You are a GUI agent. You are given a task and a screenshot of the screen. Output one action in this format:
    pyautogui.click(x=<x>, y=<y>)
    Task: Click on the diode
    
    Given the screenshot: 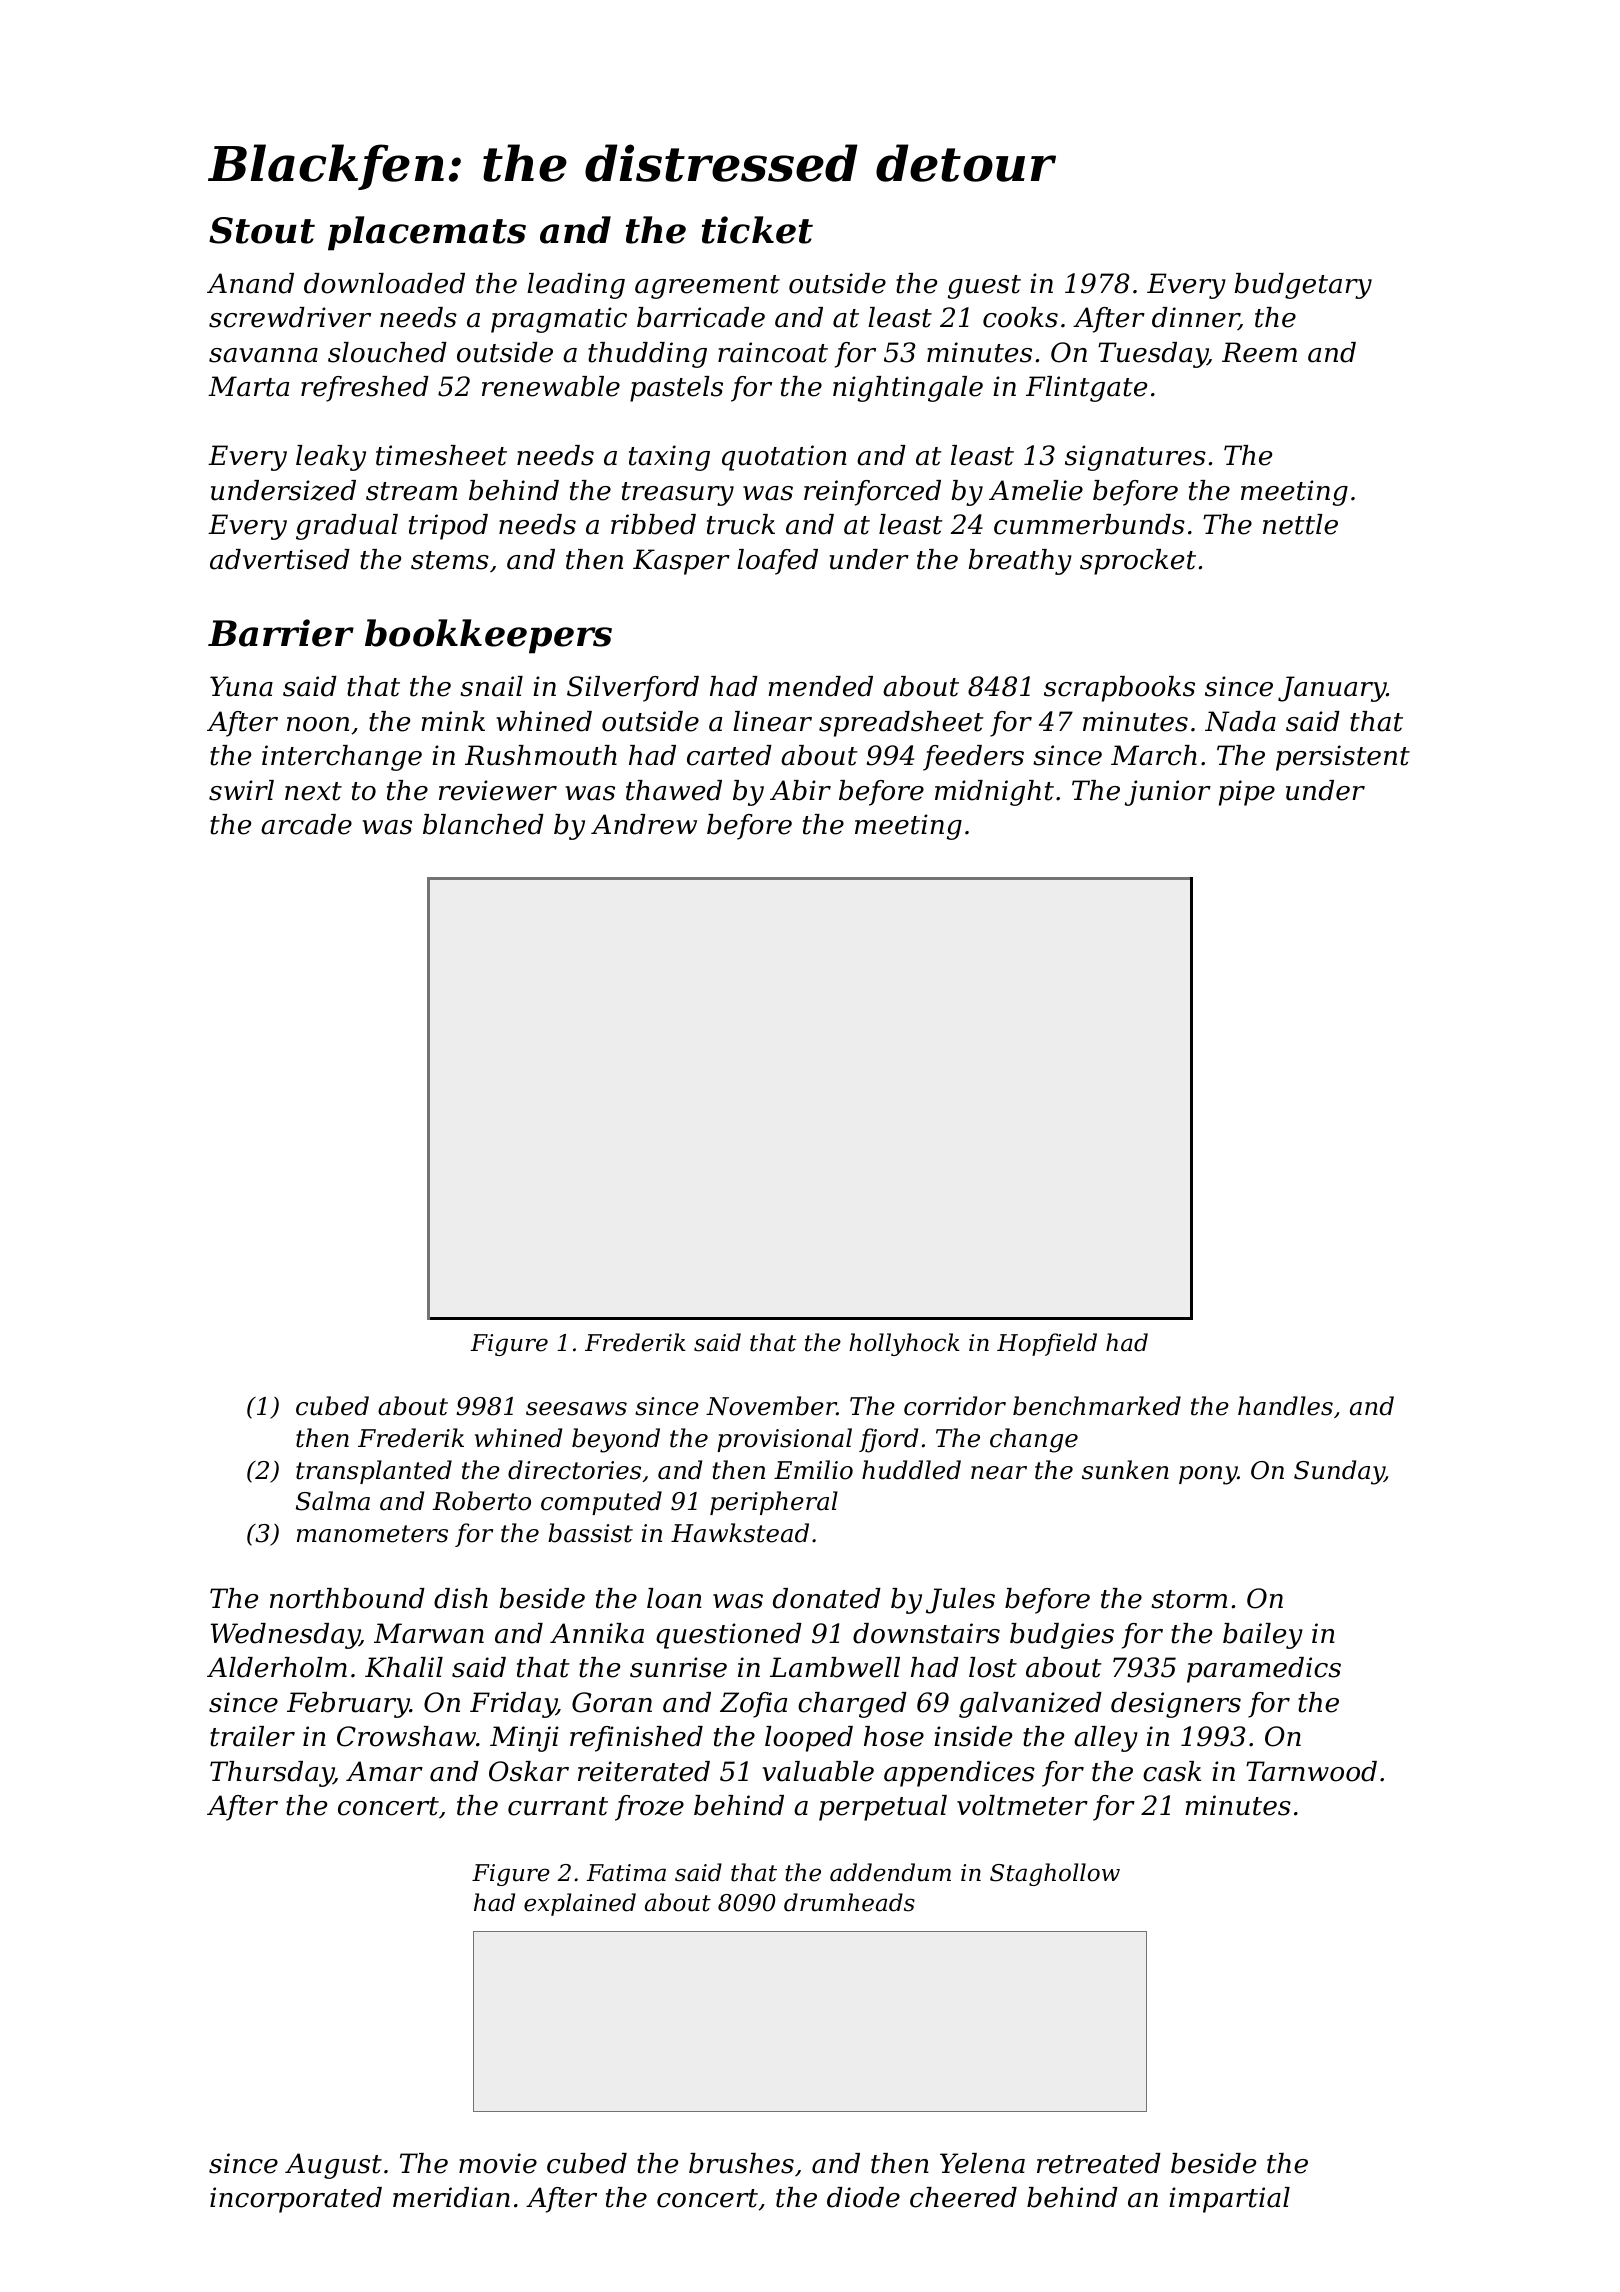 What is the action you would take?
    pyautogui.click(x=863, y=2197)
